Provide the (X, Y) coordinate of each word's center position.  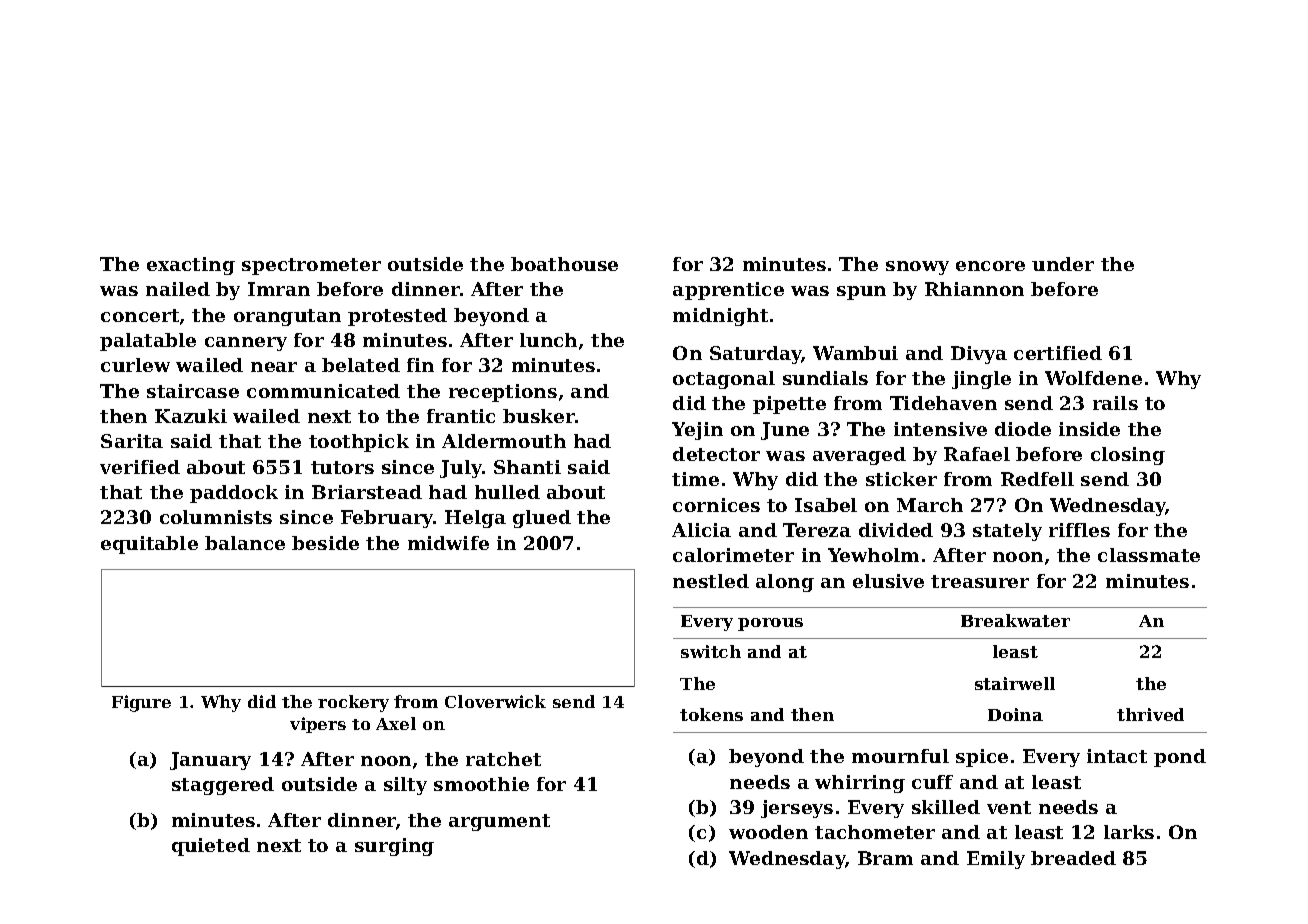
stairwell (1015, 683)
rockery (353, 703)
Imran (279, 289)
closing (1128, 456)
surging (394, 847)
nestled (711, 581)
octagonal (724, 380)
